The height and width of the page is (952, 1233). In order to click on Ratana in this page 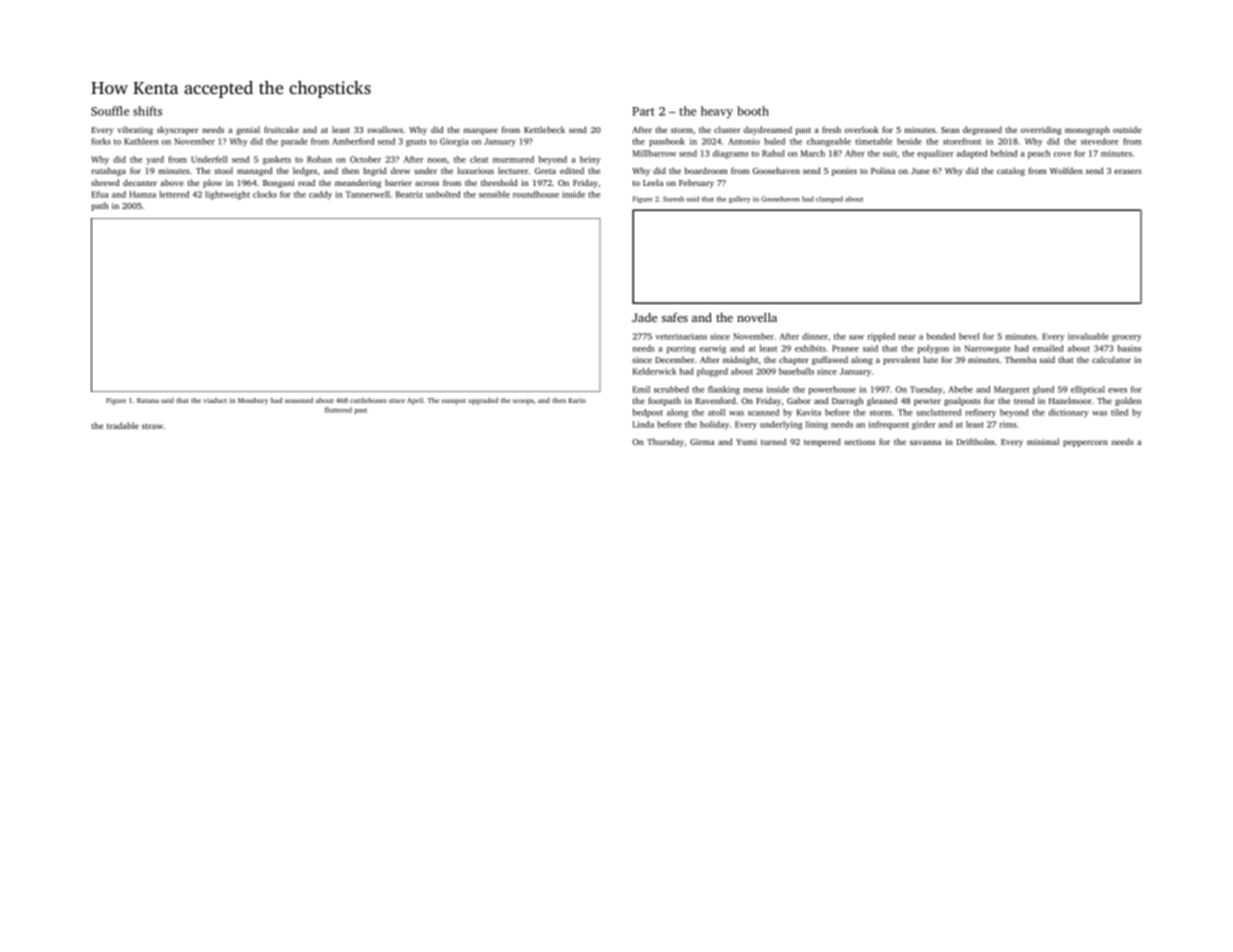, I will do `click(148, 400)`.
